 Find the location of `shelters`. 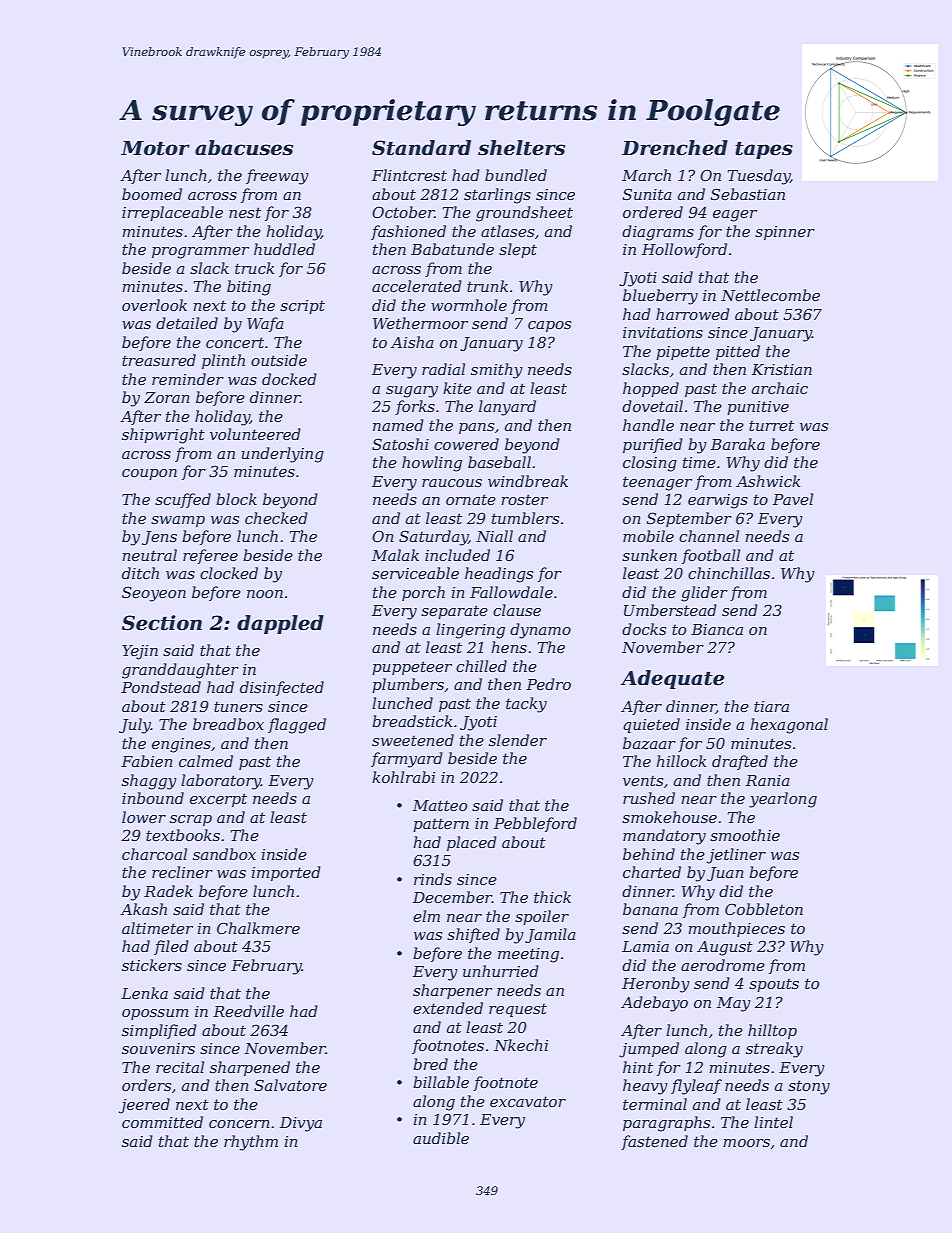

shelters is located at coordinates (521, 148).
